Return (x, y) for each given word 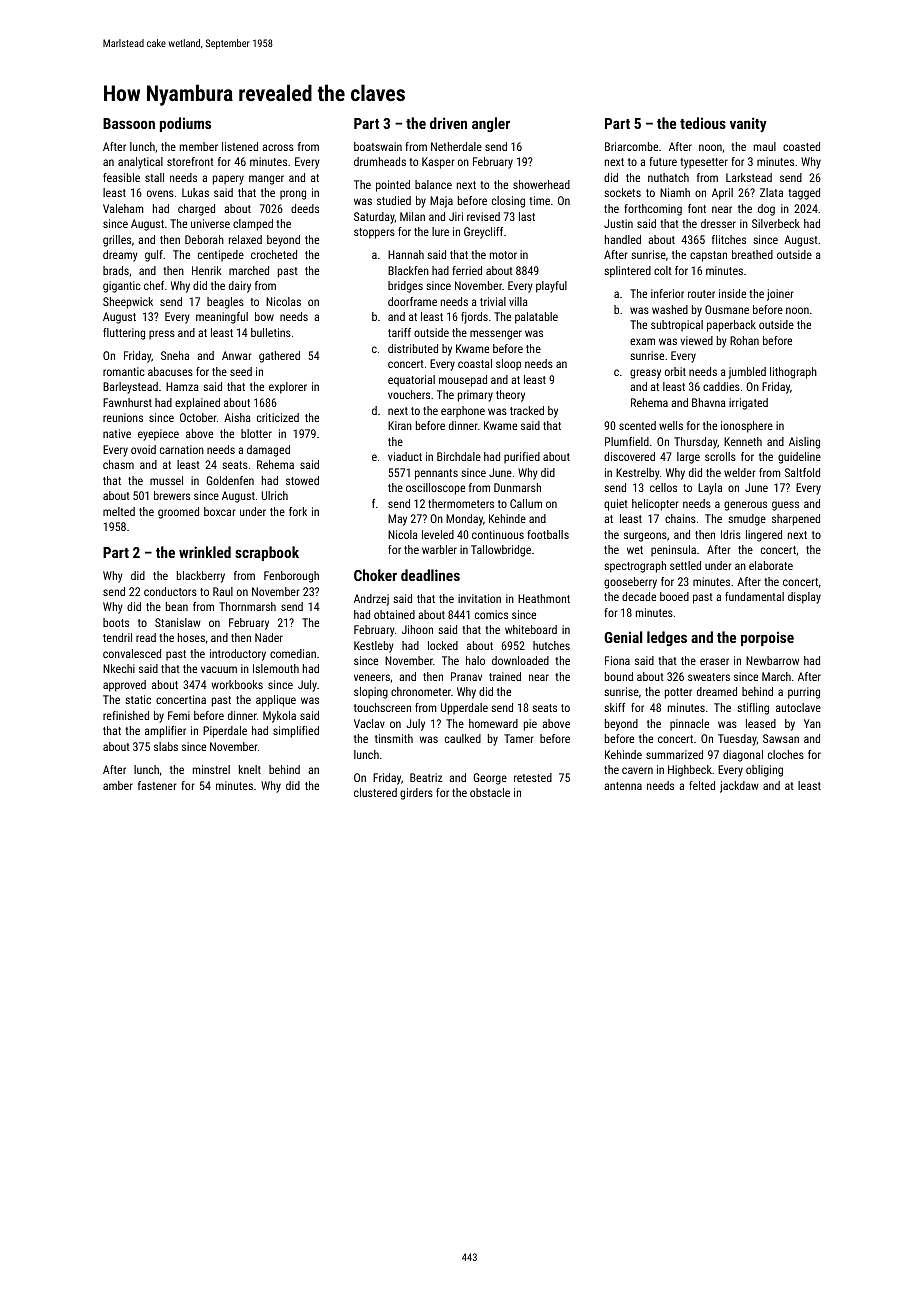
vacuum (219, 669)
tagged (804, 194)
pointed (393, 186)
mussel (166, 480)
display (804, 598)
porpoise (767, 638)
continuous (498, 534)
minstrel (211, 769)
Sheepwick (128, 303)
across (278, 147)
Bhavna (709, 402)
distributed (413, 348)
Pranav (466, 676)
